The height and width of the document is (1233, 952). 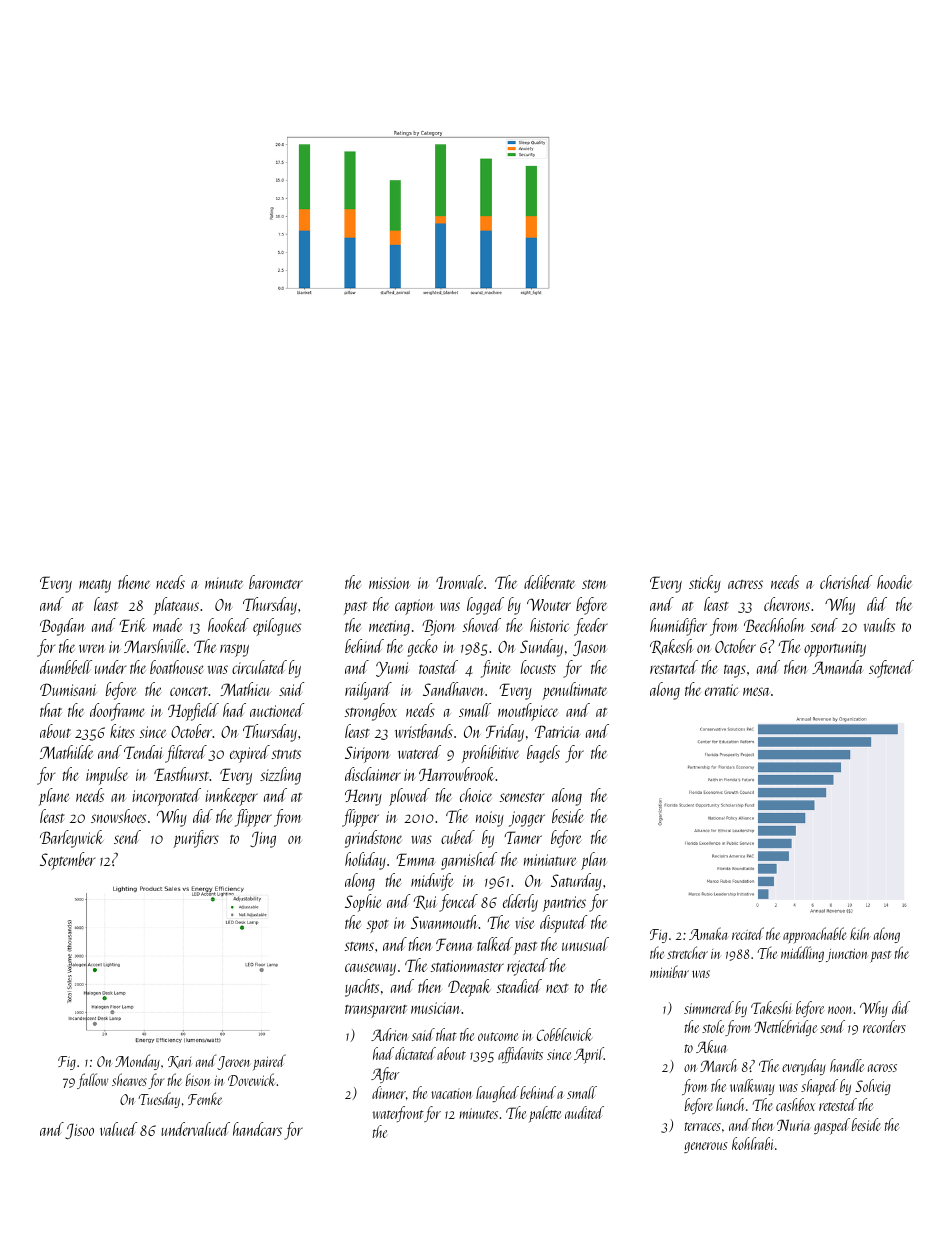 I want to click on spot, so click(x=378, y=926).
